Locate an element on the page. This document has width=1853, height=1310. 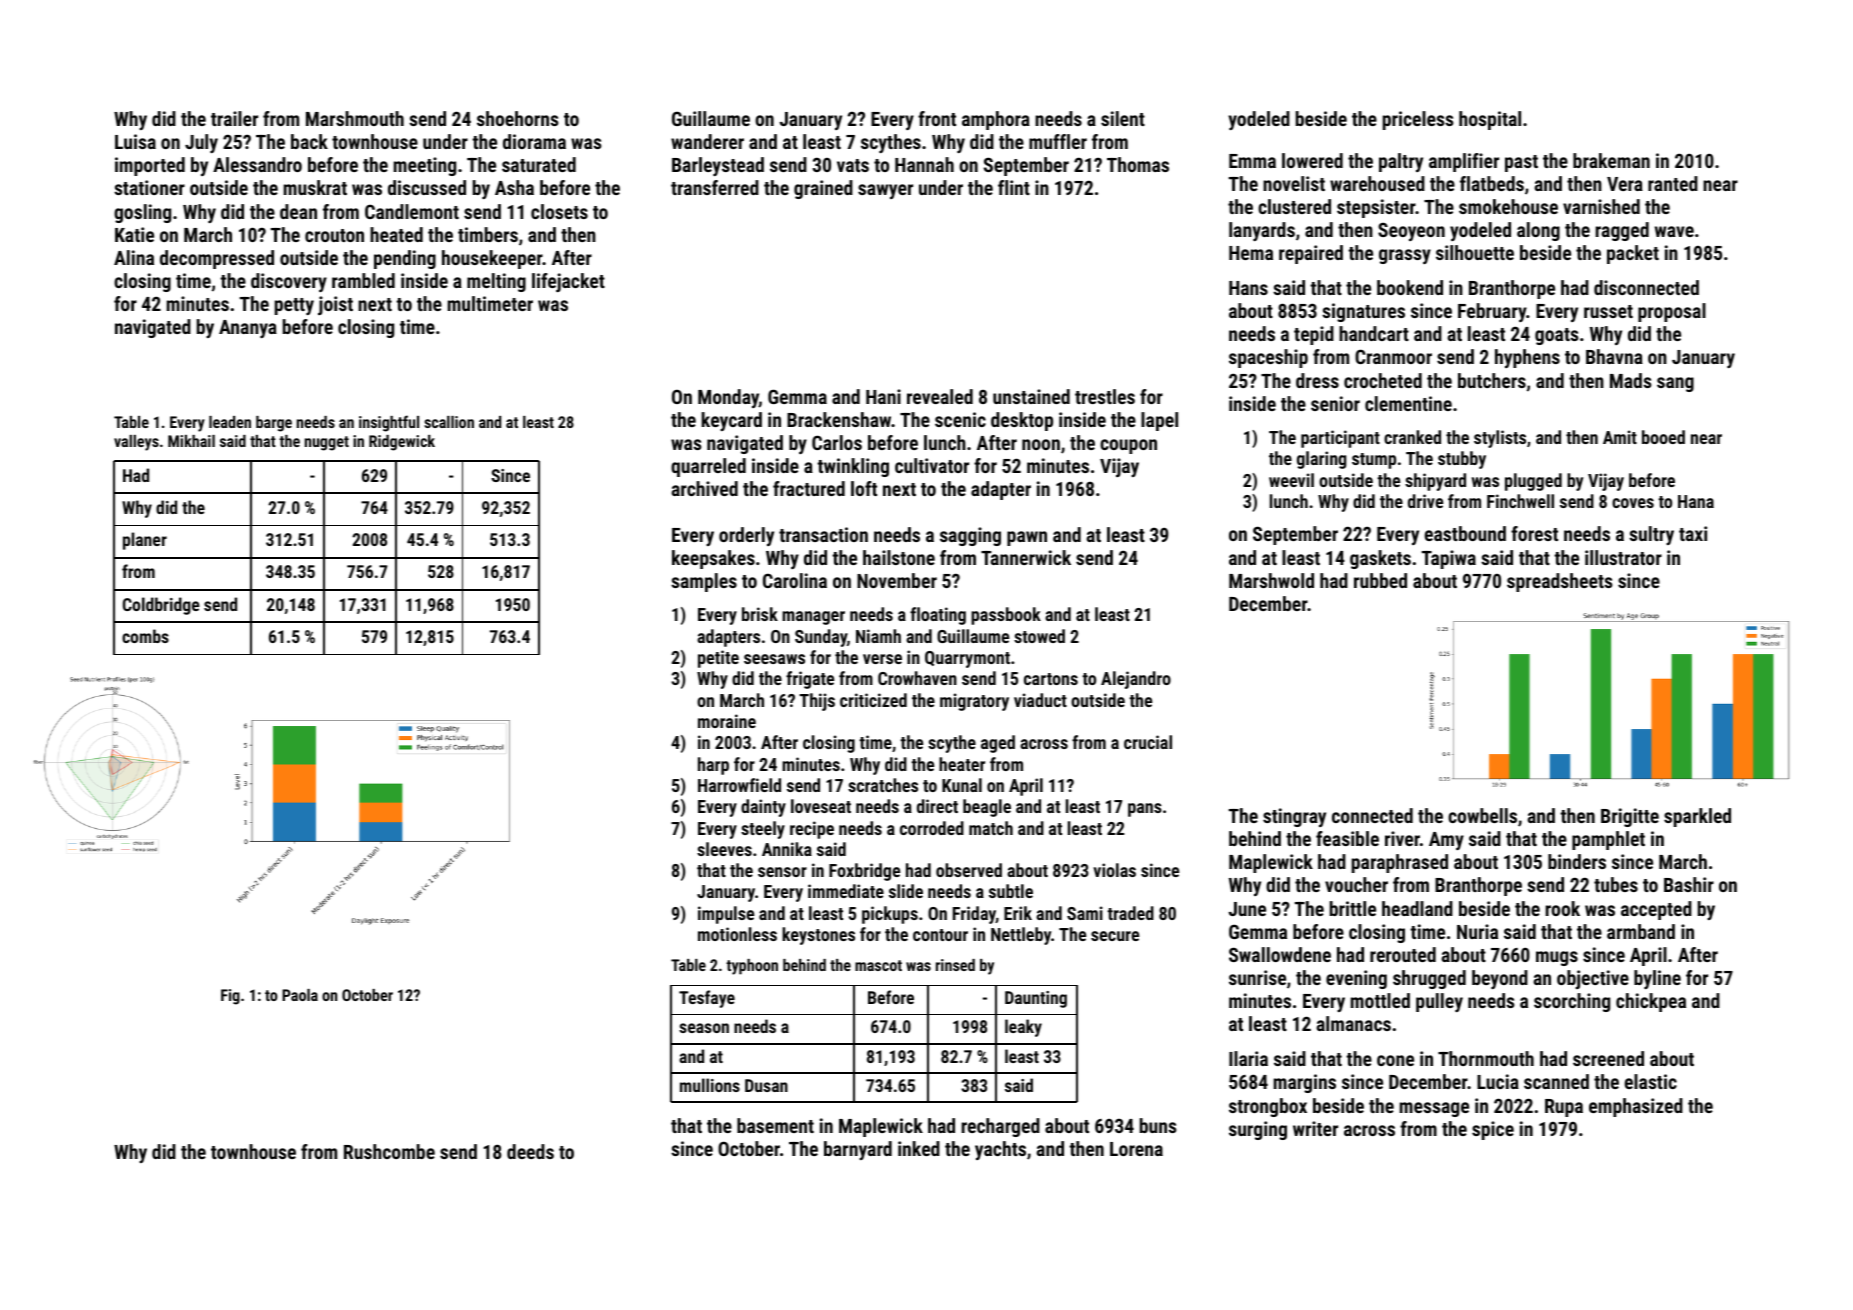
front is located at coordinates (937, 118).
